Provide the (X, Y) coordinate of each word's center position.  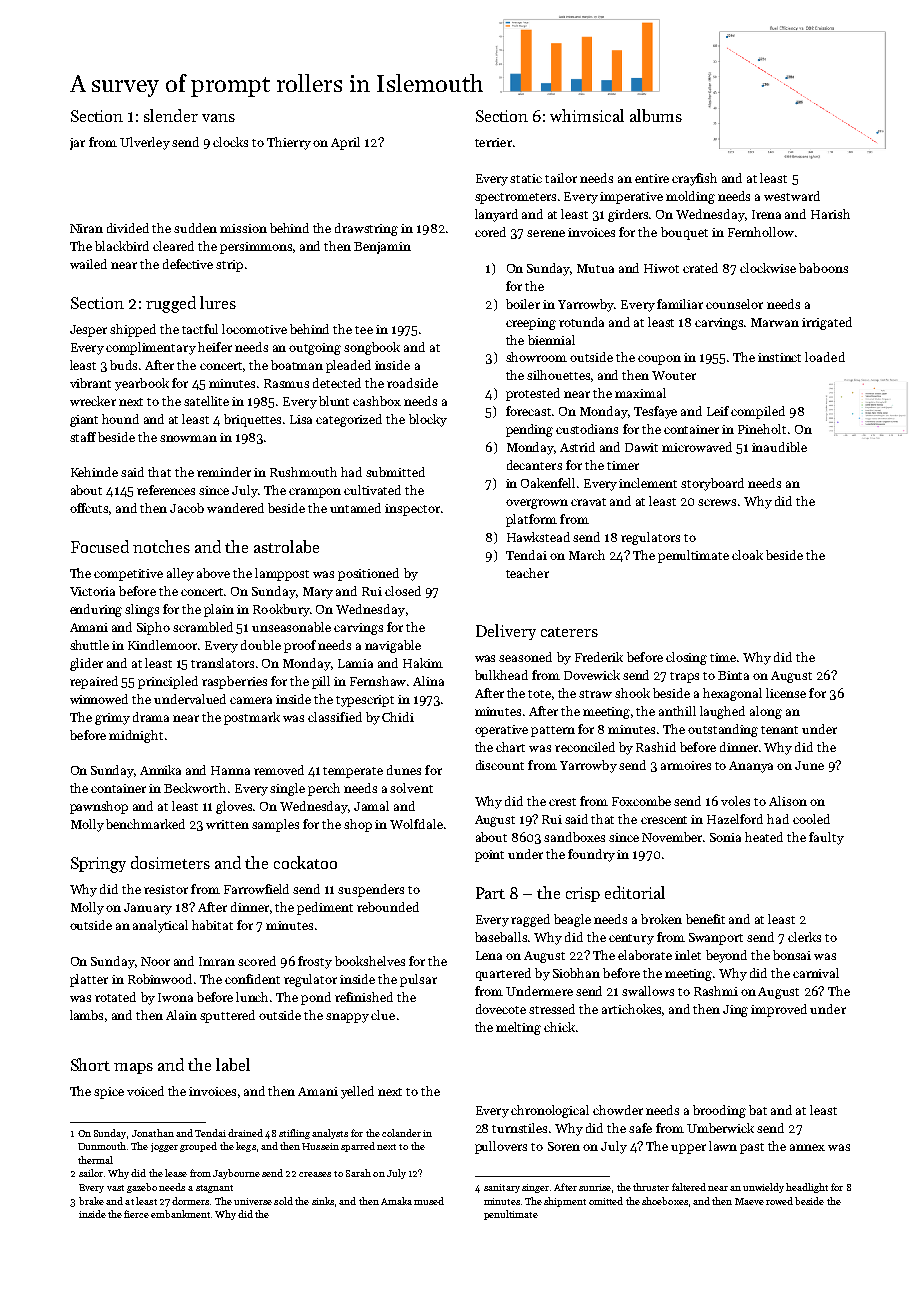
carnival (816, 973)
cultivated (372, 490)
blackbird (122, 246)
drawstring (366, 229)
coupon (659, 360)
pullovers (501, 1147)
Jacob (187, 508)
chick (559, 1027)
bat (758, 1110)
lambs (86, 1015)
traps (684, 677)
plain (219, 610)
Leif (718, 411)
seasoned (525, 657)
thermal (95, 1160)
